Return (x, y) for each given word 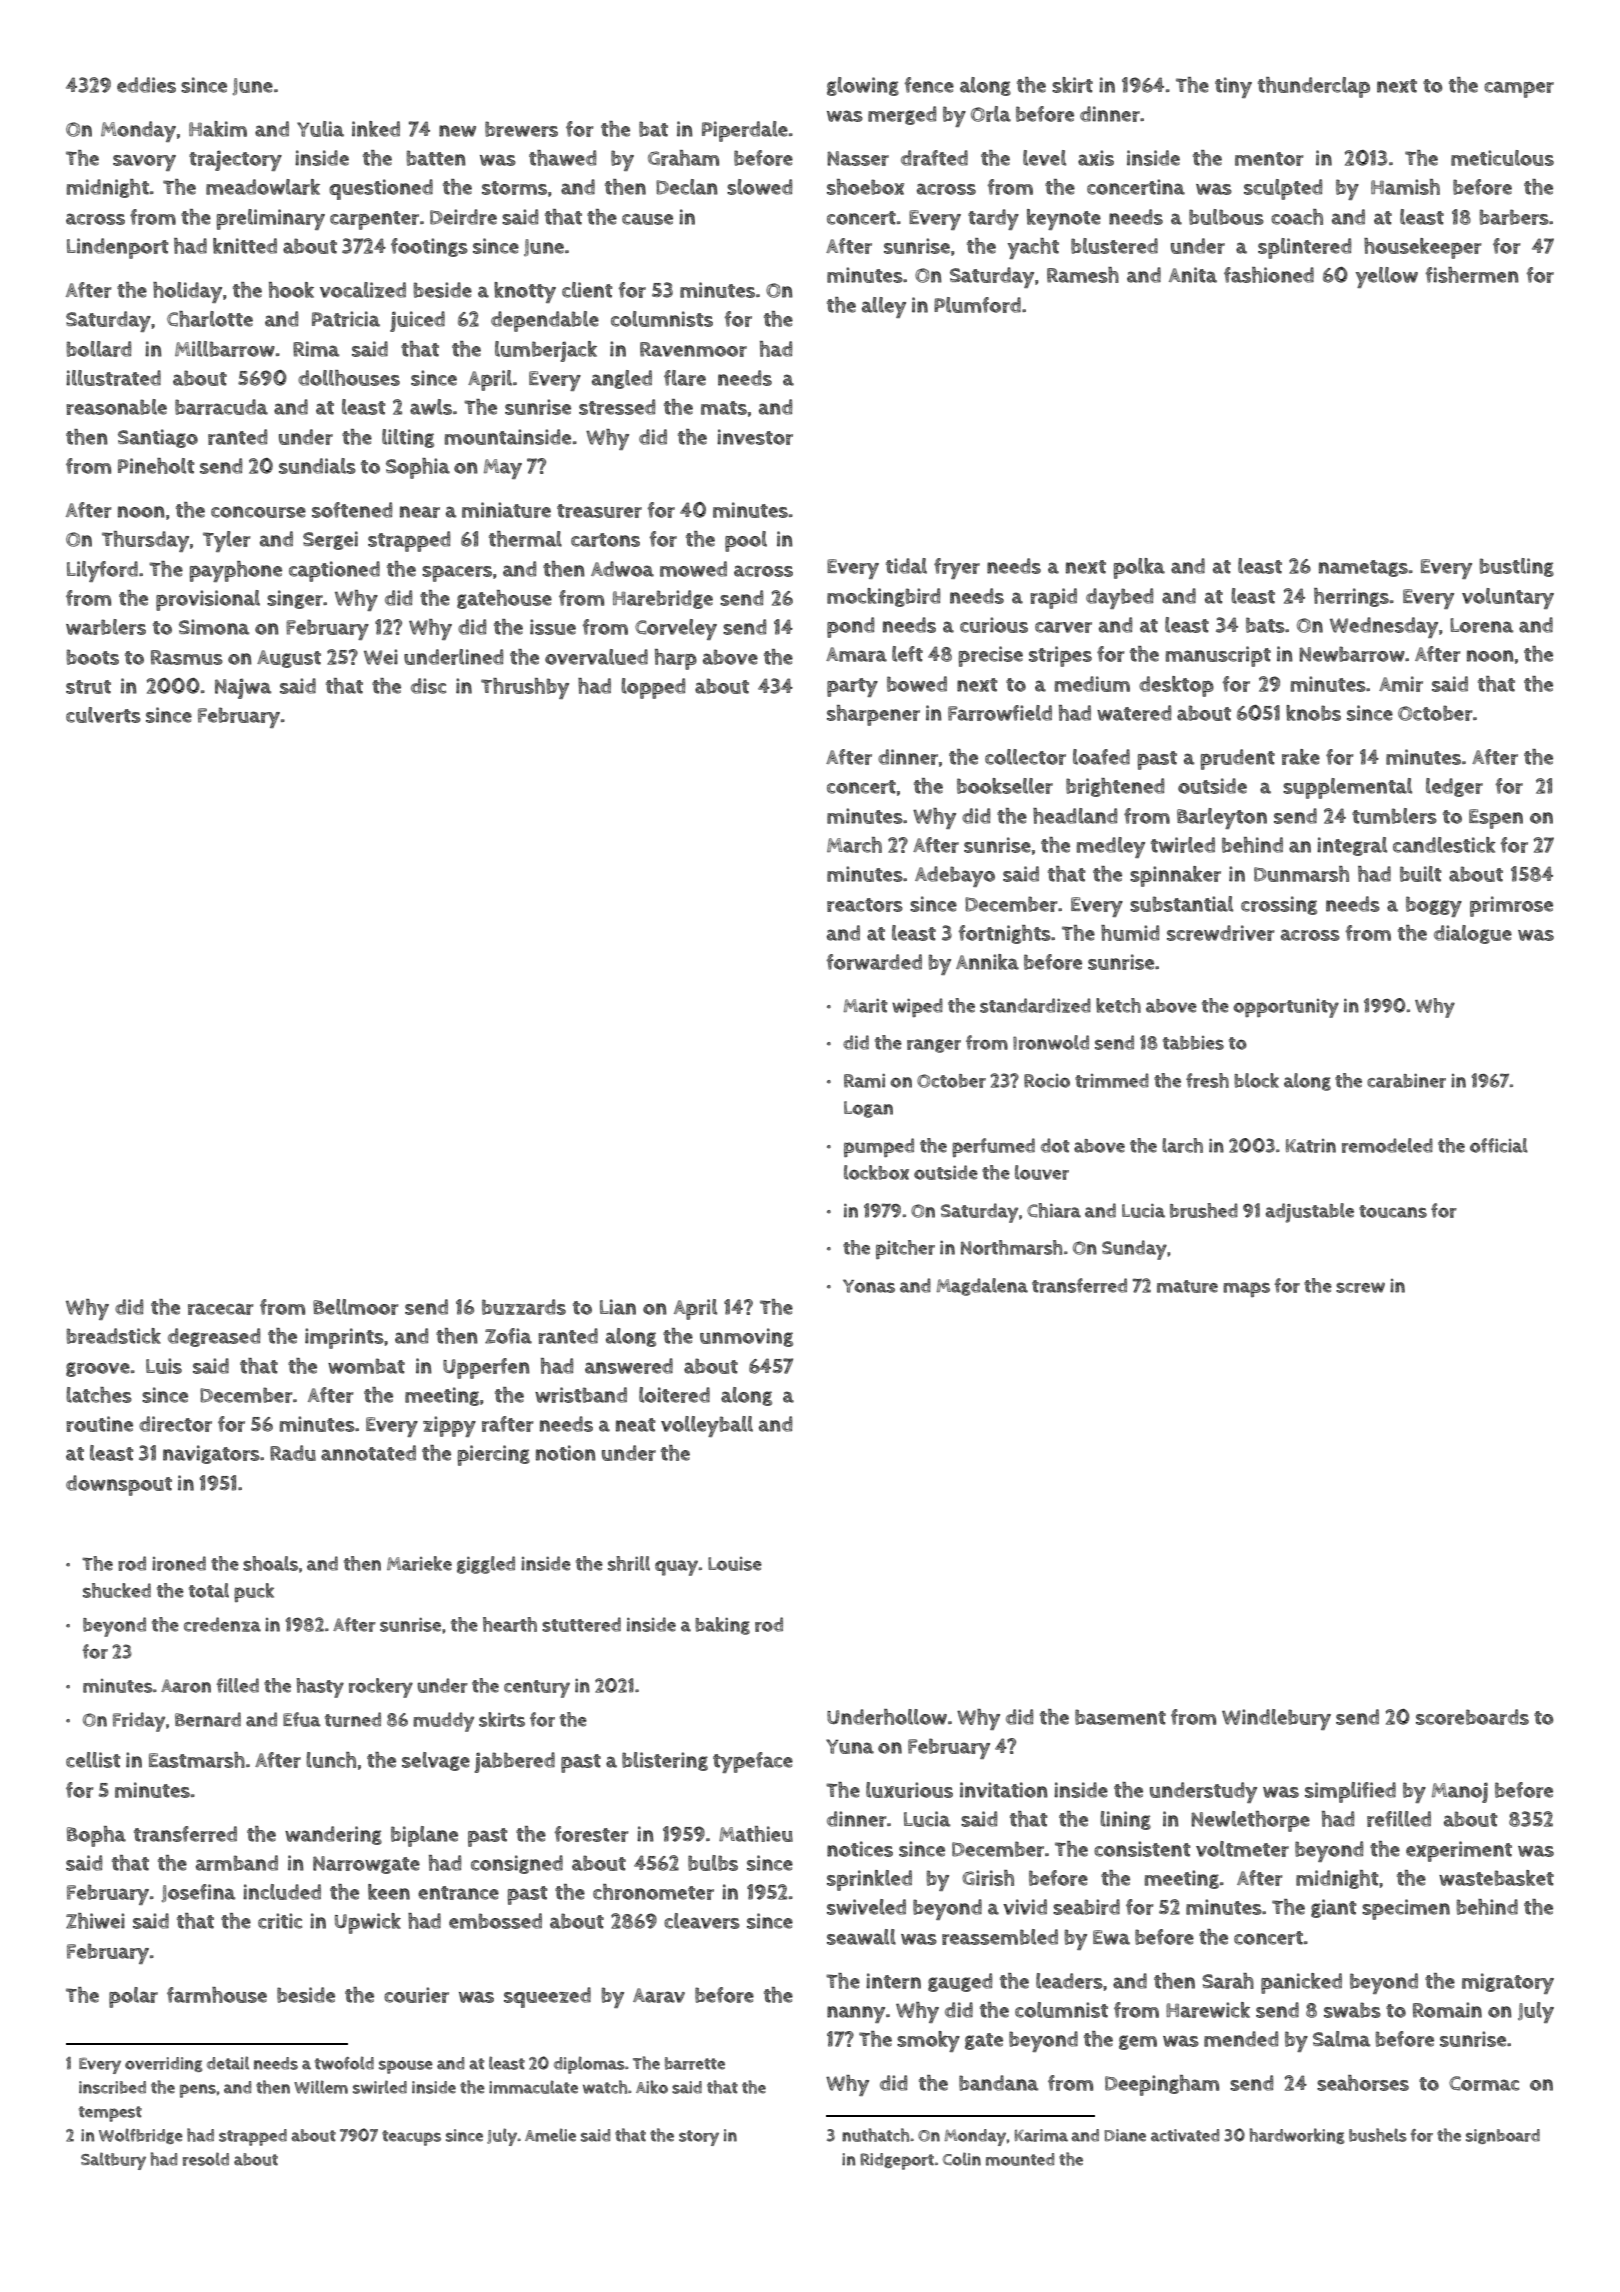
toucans (1393, 1211)
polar (133, 1997)
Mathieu (756, 1834)
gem (1138, 2042)
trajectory (235, 160)
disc (428, 686)
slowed (759, 187)
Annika (987, 962)
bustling (1516, 567)
